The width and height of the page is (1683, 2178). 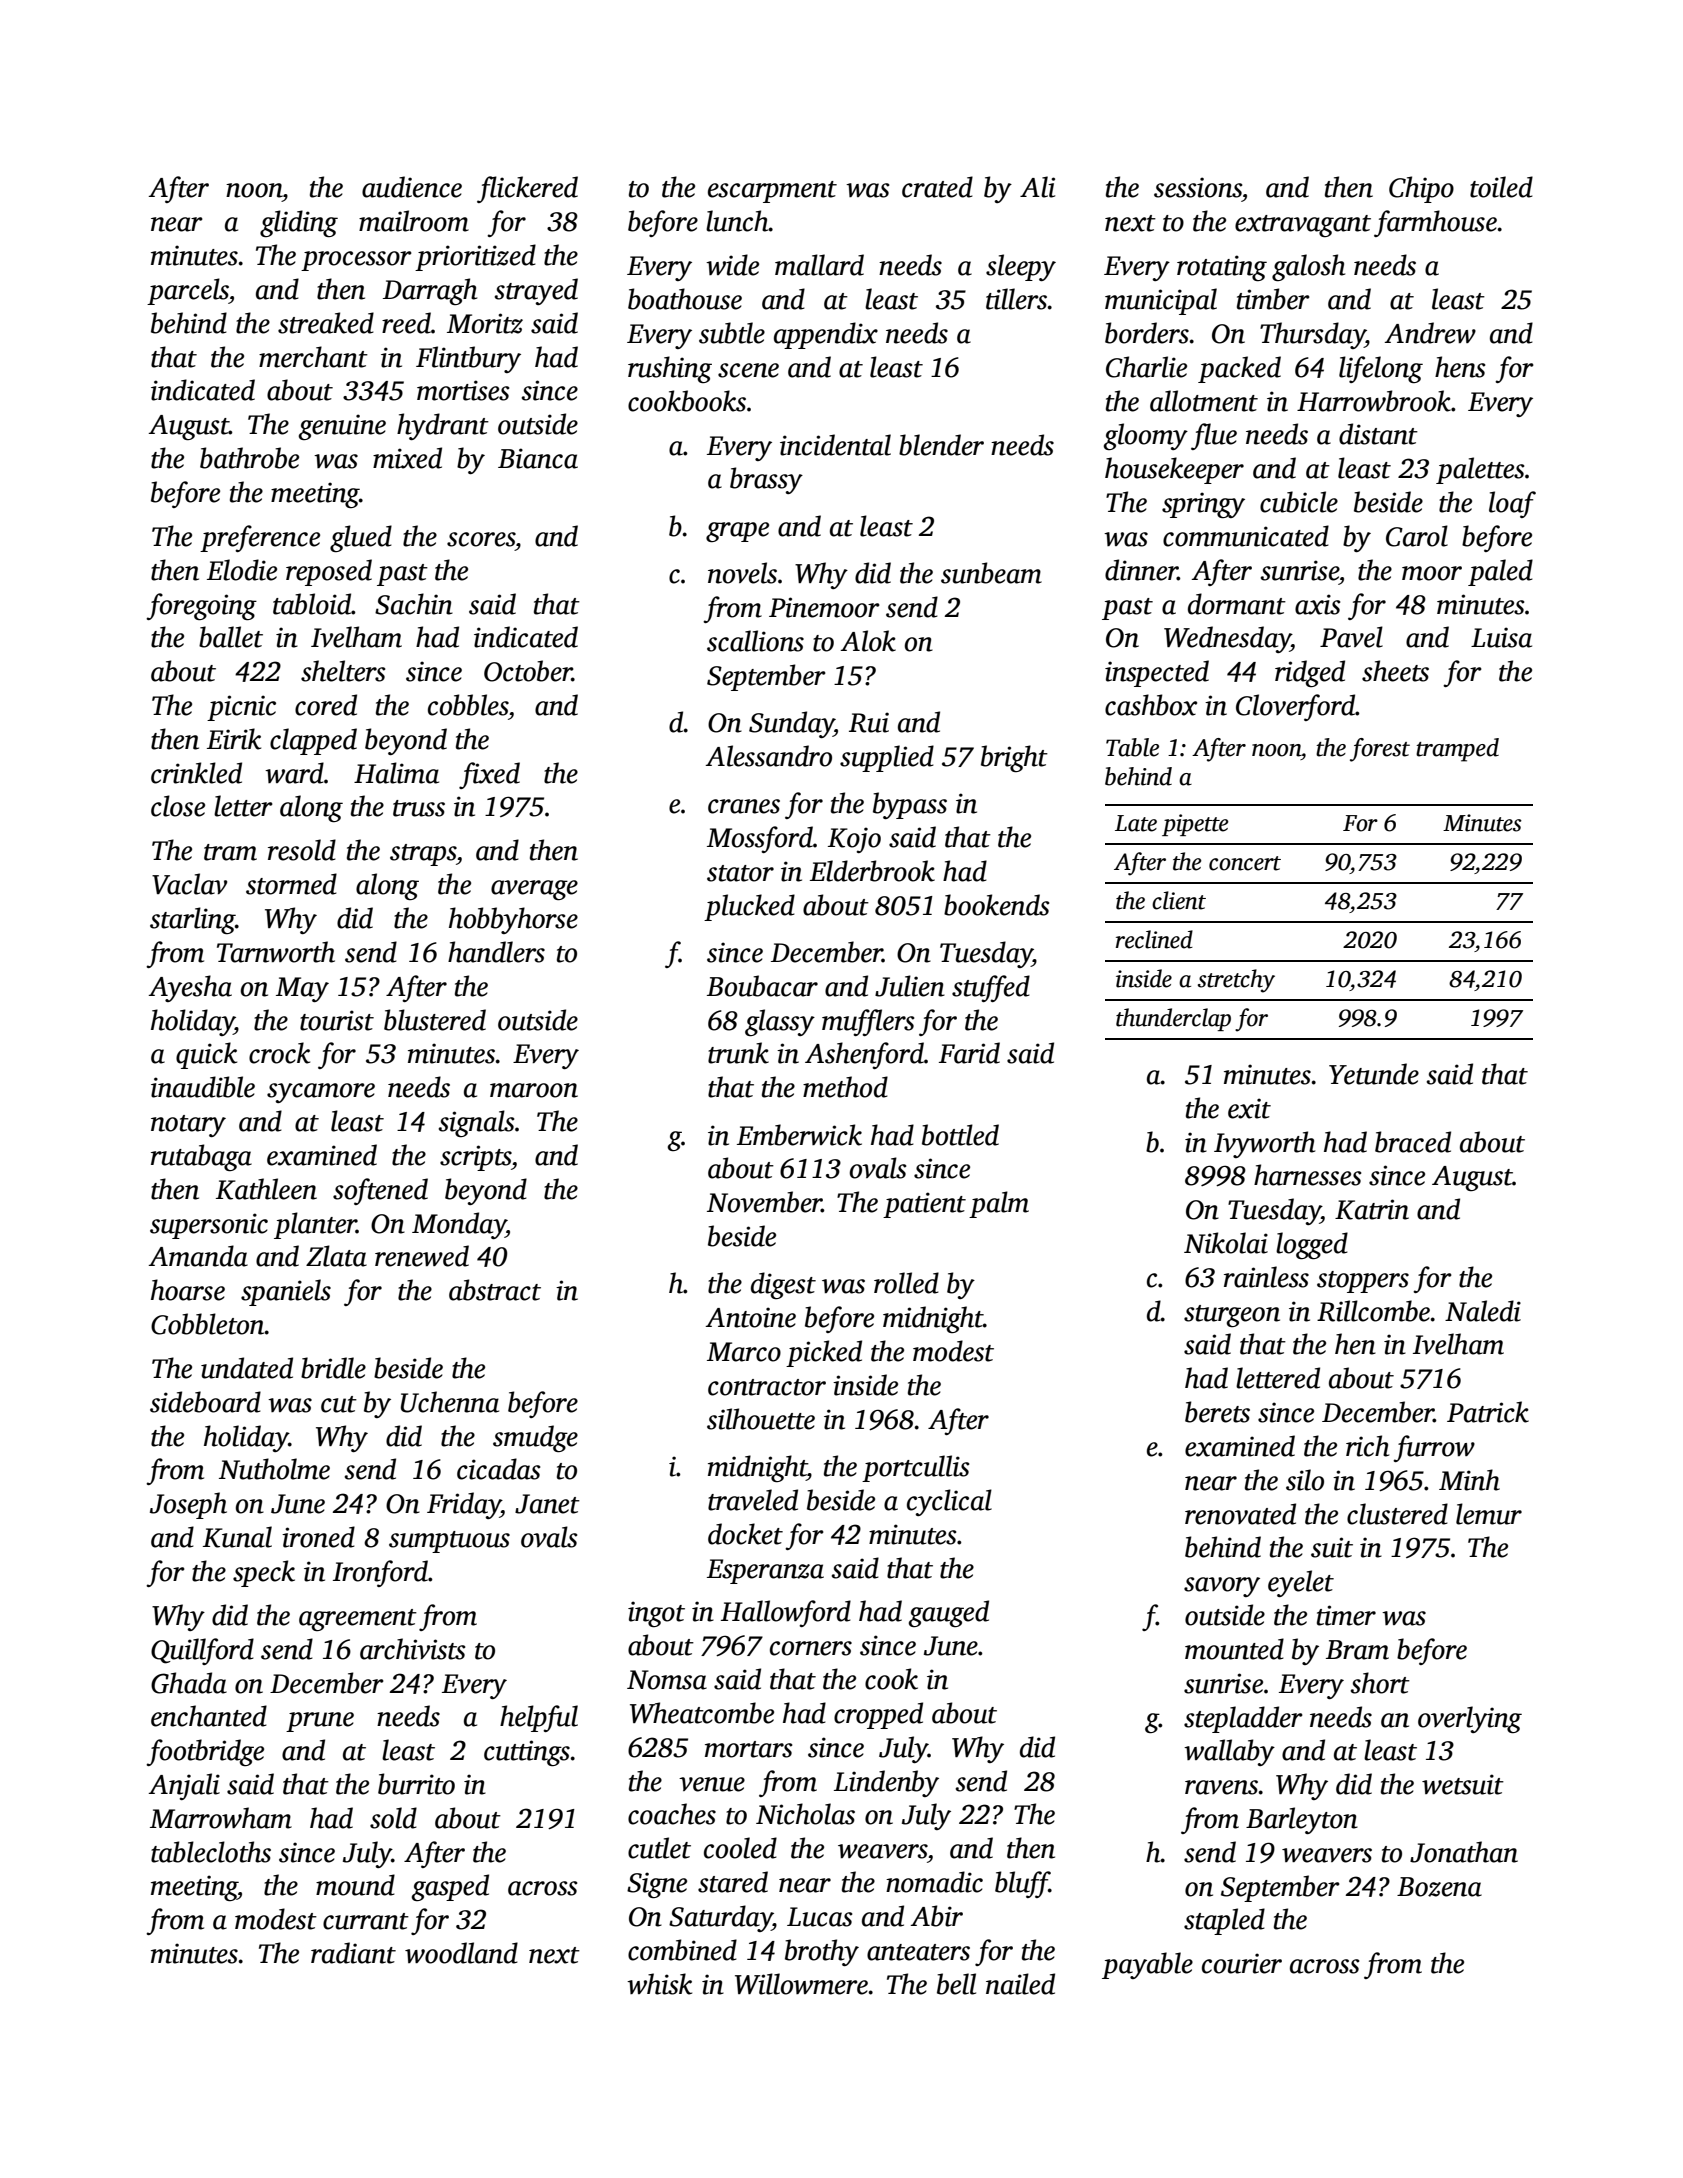 I want to click on Marrowham, so click(x=221, y=1818).
